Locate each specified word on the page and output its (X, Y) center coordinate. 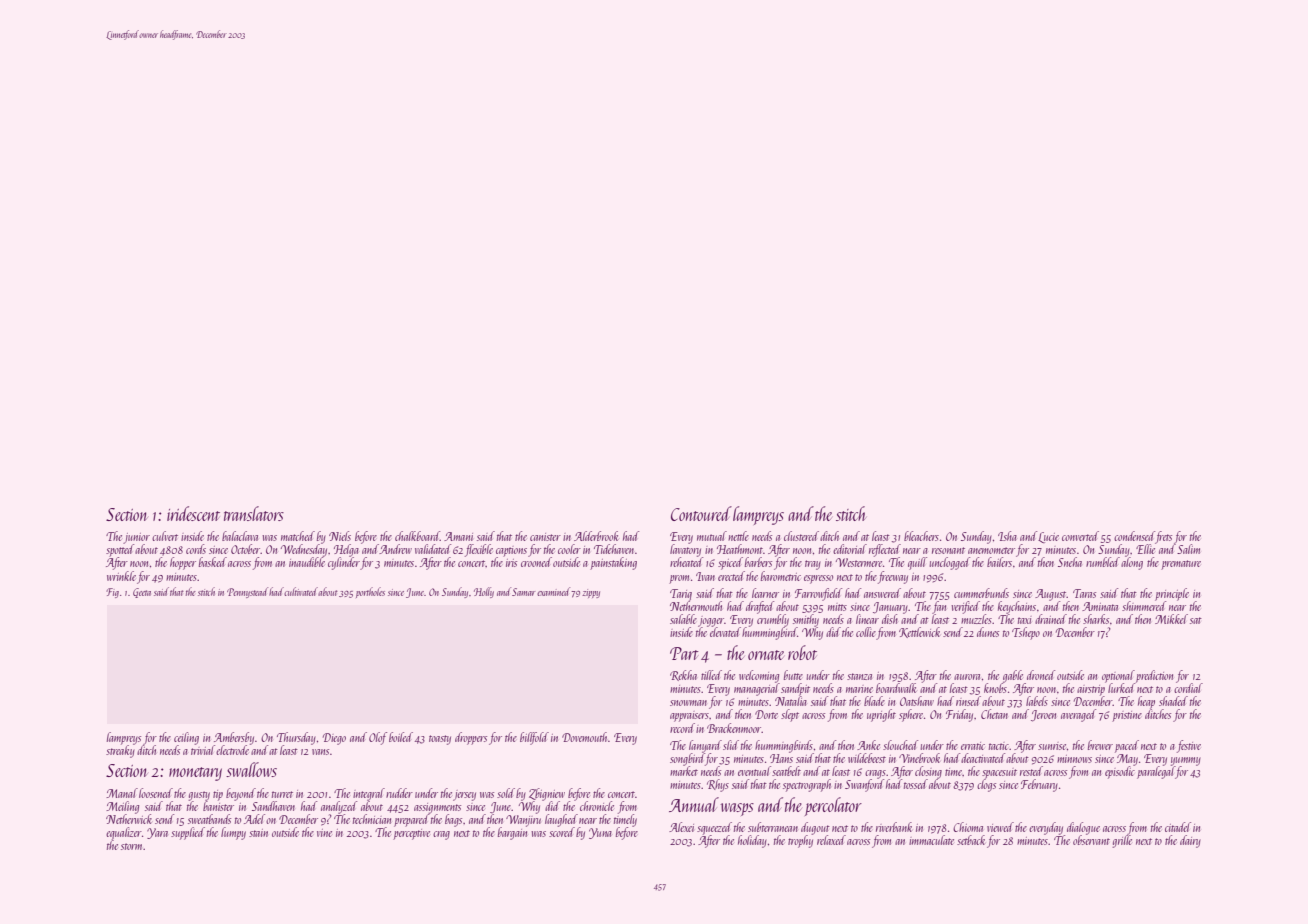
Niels (340, 536)
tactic (999, 746)
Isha (1007, 536)
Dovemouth (584, 737)
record (682, 728)
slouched (900, 745)
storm (131, 846)
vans (320, 752)
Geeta (142, 593)
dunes (988, 632)
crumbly (773, 620)
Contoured (701, 513)
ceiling (186, 738)
